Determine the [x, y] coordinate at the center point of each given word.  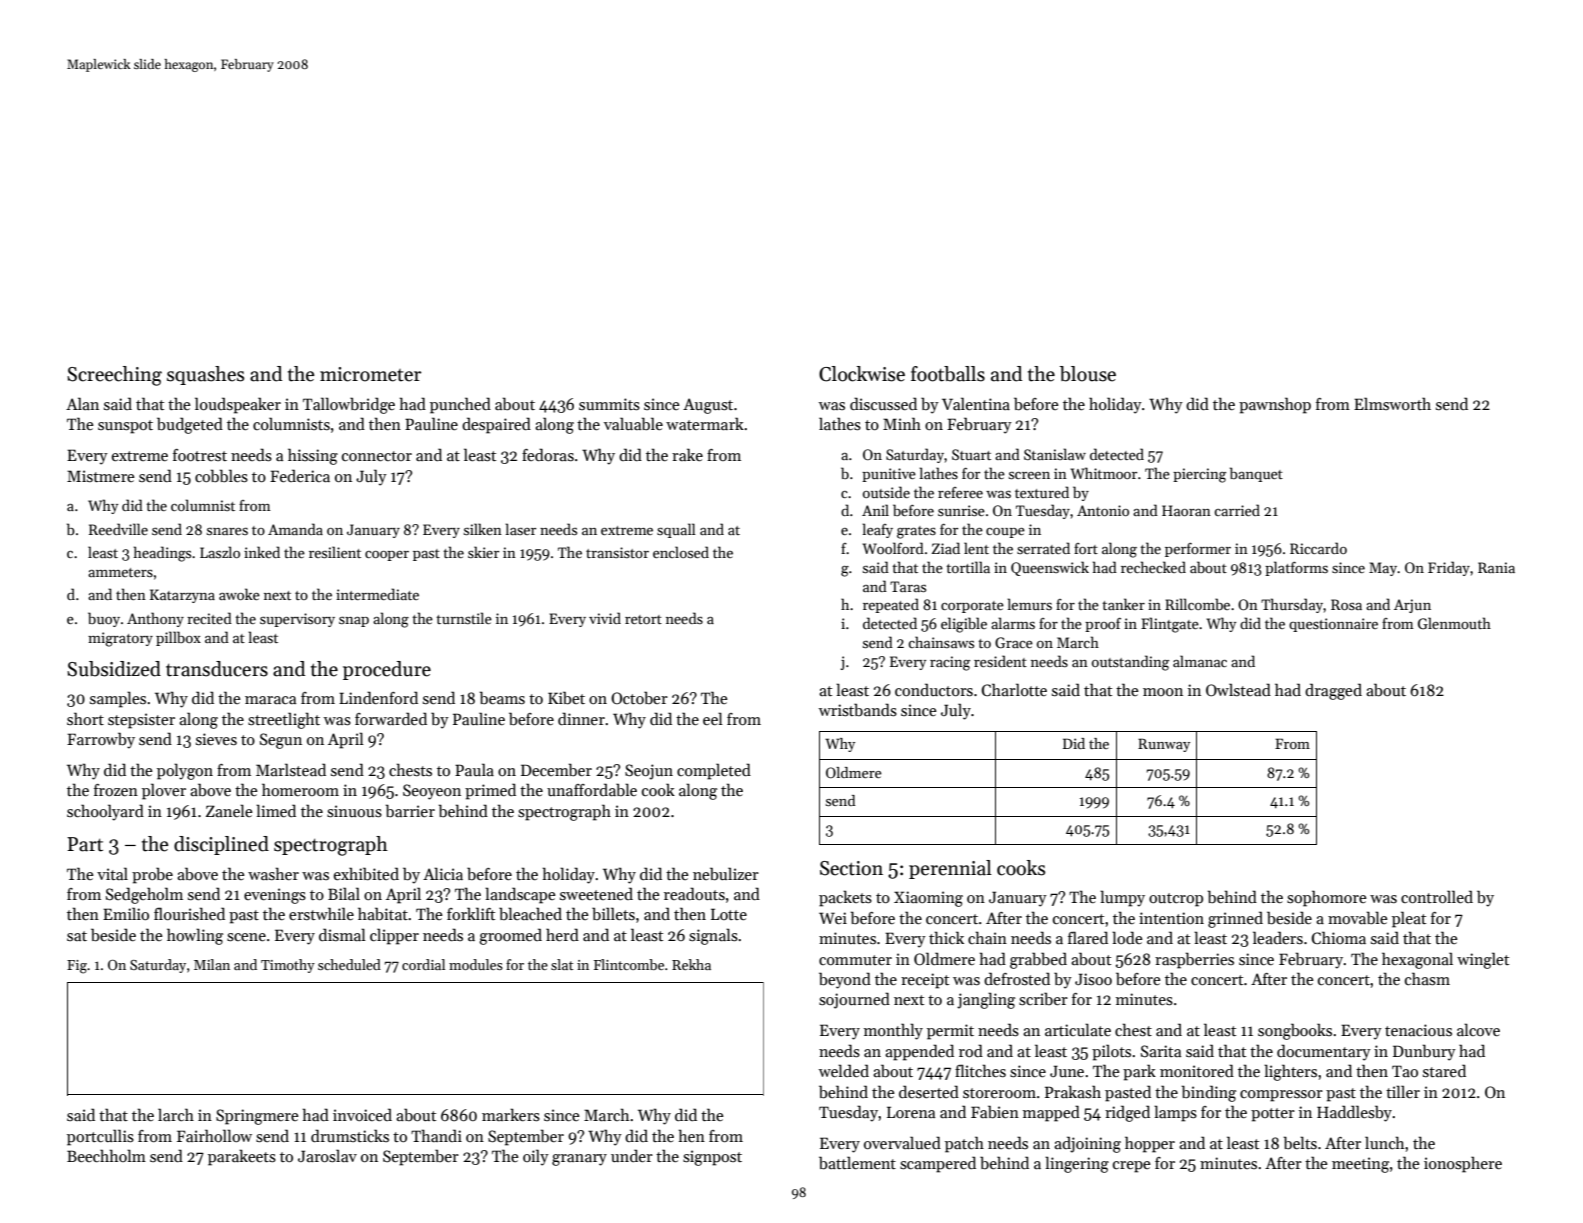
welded [844, 1070]
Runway [1164, 745]
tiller [1403, 1091]
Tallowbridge [349, 405]
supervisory [297, 620]
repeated [891, 605]
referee [960, 492]
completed [714, 771]
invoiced [362, 1114]
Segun [281, 741]
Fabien [995, 1112]
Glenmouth [1454, 623]
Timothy [288, 966]
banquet [1256, 474]
